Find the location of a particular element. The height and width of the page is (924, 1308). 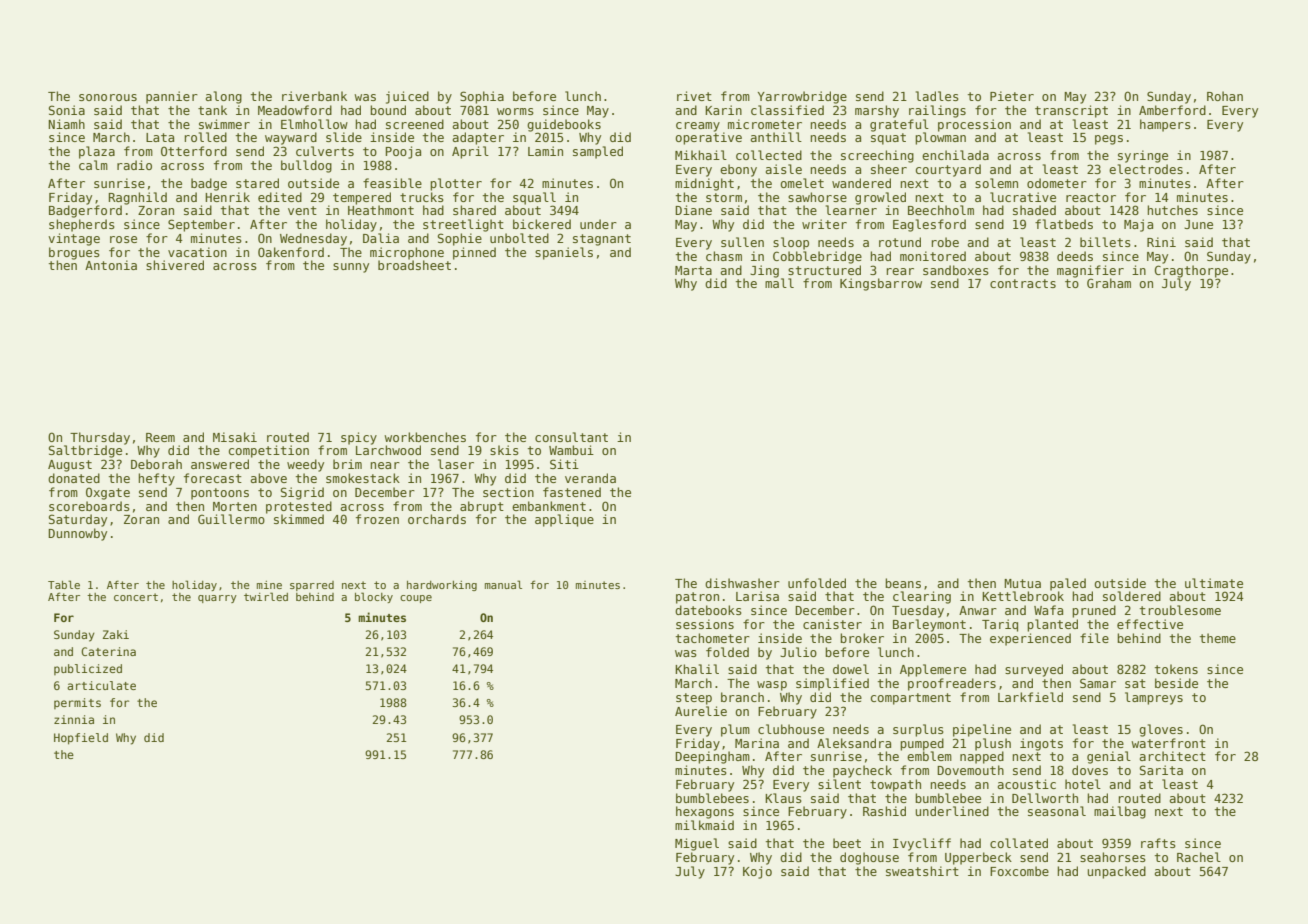

Zaki is located at coordinates (116, 634).
